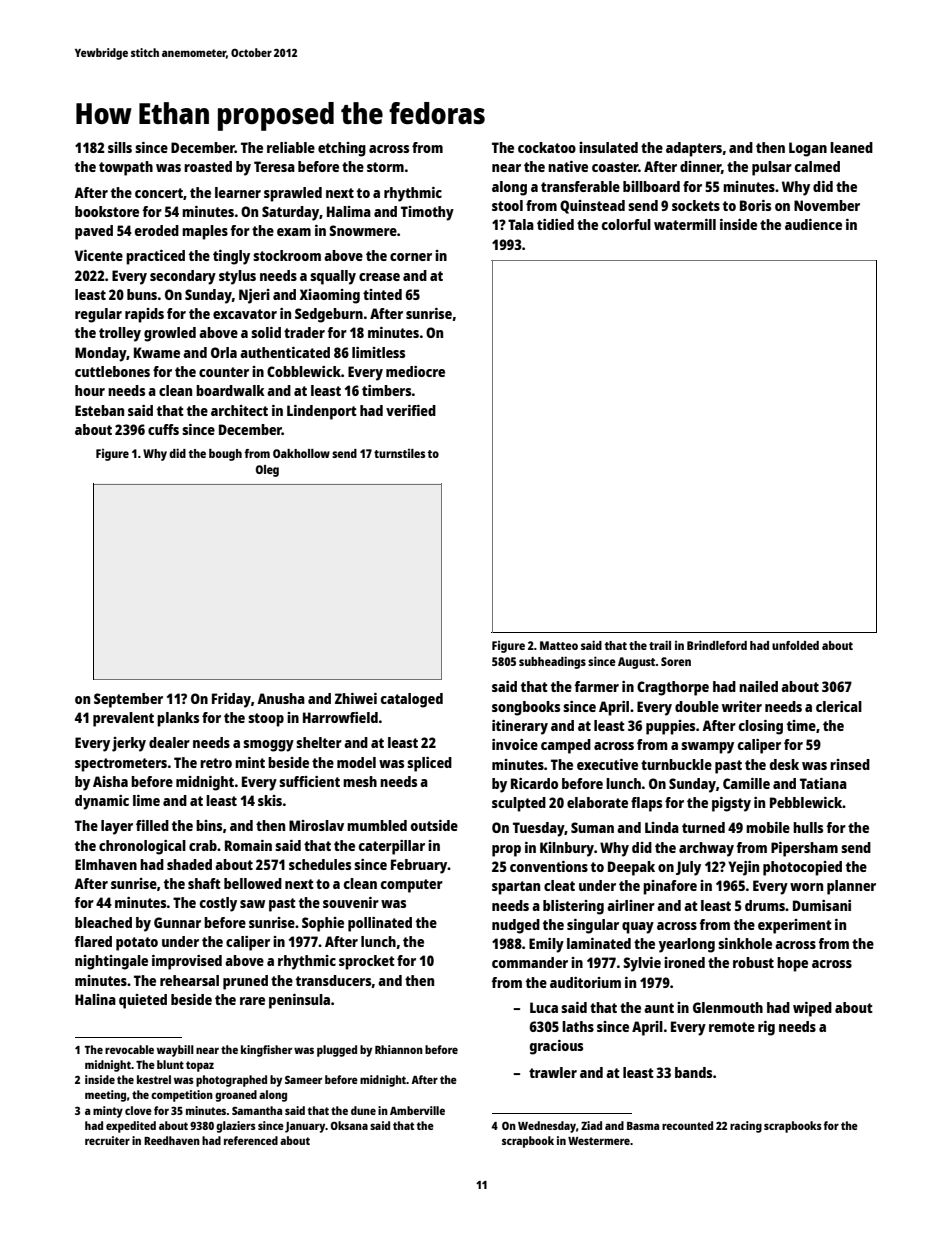 The image size is (952, 1233). What do you see at coordinates (839, 706) in the image?
I see `clerical` at bounding box center [839, 706].
